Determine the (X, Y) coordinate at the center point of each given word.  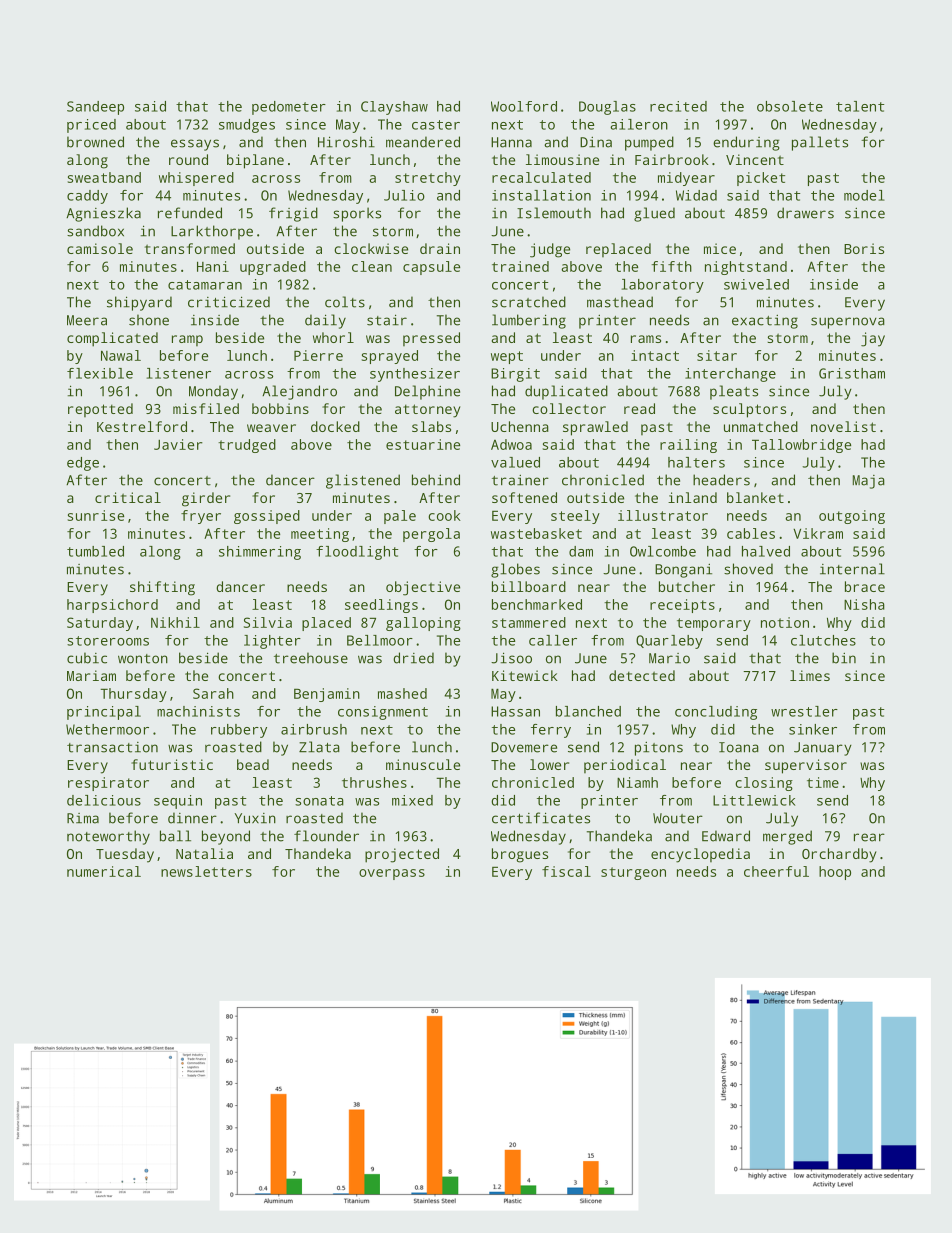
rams (646, 339)
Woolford (524, 106)
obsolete (790, 106)
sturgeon (633, 873)
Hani (213, 266)
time (823, 782)
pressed (431, 339)
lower (549, 764)
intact (655, 355)
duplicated (566, 392)
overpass (392, 874)
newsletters (206, 871)
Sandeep (95, 108)
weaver (271, 428)
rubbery (239, 731)
